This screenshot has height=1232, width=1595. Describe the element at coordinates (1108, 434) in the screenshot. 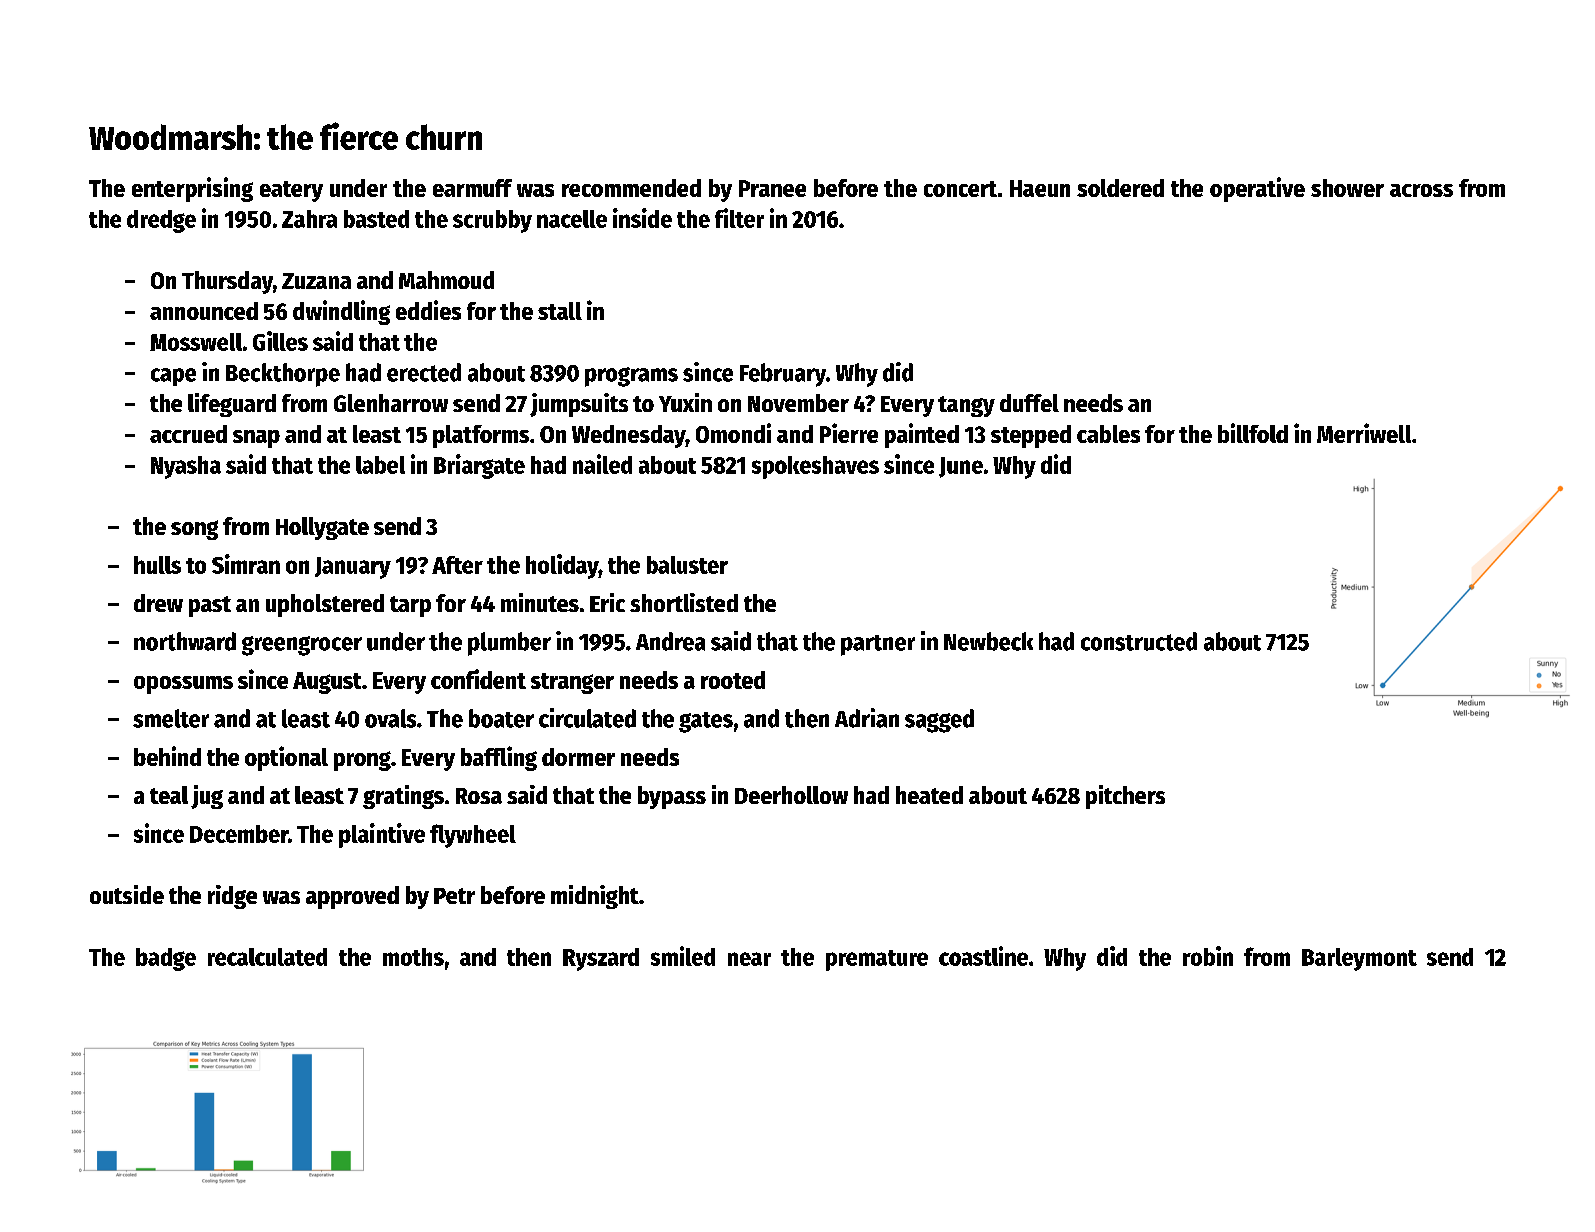

I see `cables` at that location.
